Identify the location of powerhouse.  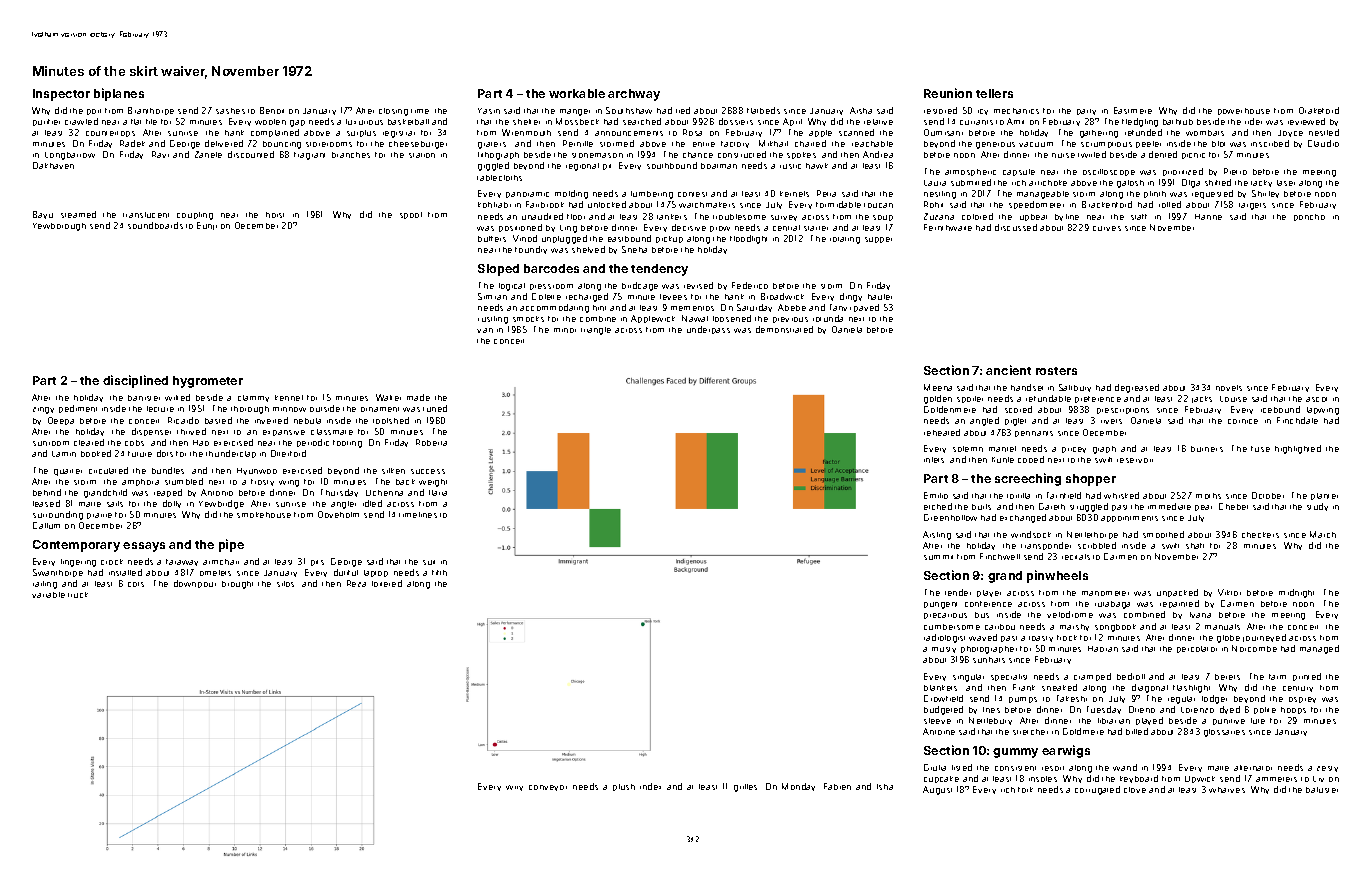
(1244, 111).
